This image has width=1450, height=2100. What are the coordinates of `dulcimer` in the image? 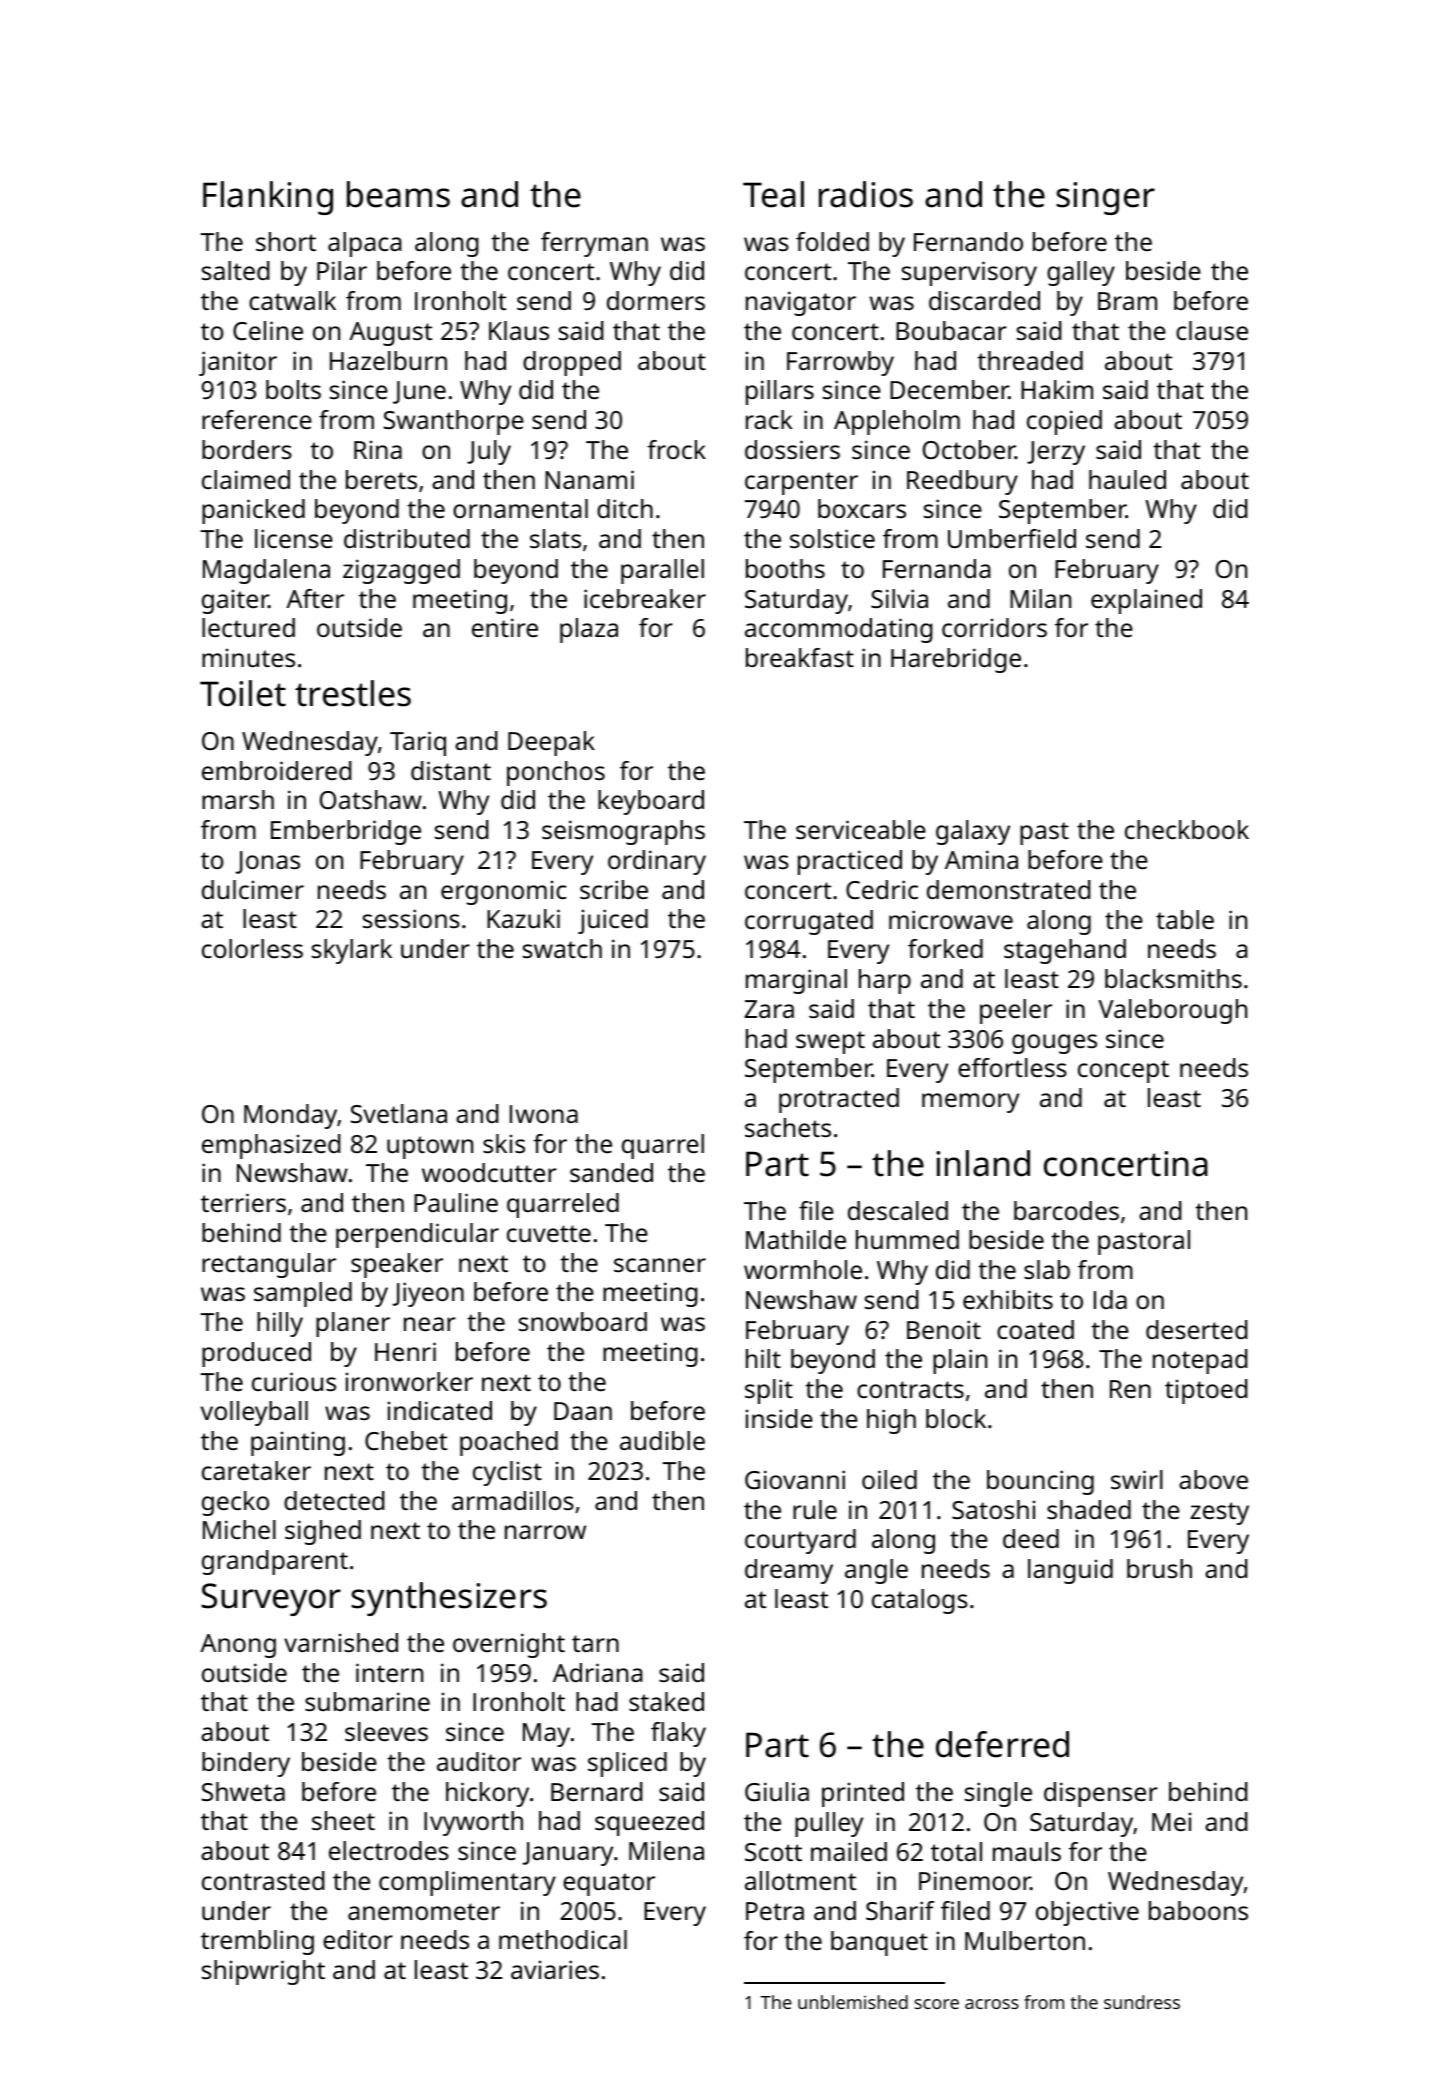 It's located at (253, 889).
